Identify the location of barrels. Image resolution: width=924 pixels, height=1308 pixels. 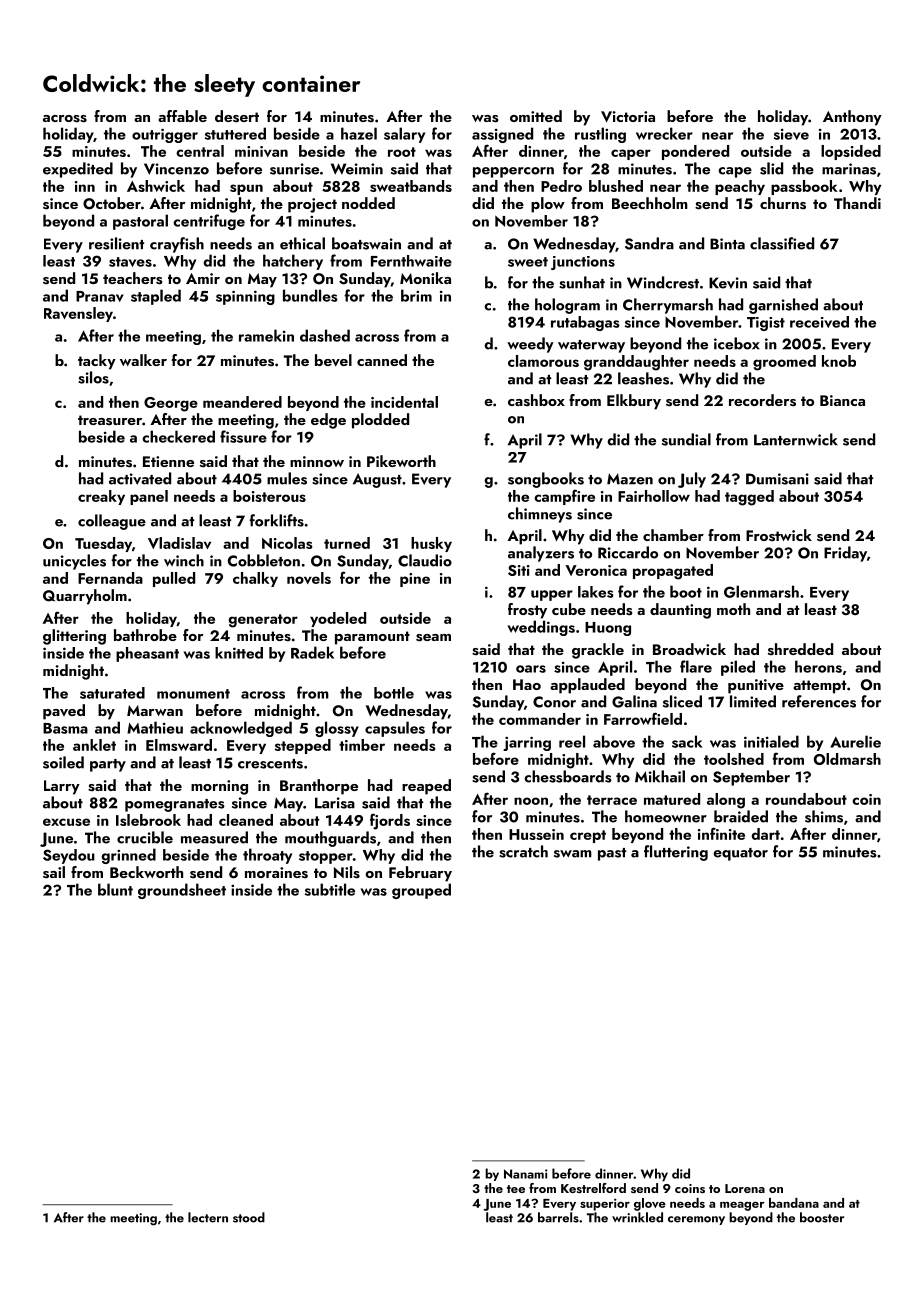
(558, 1217).
